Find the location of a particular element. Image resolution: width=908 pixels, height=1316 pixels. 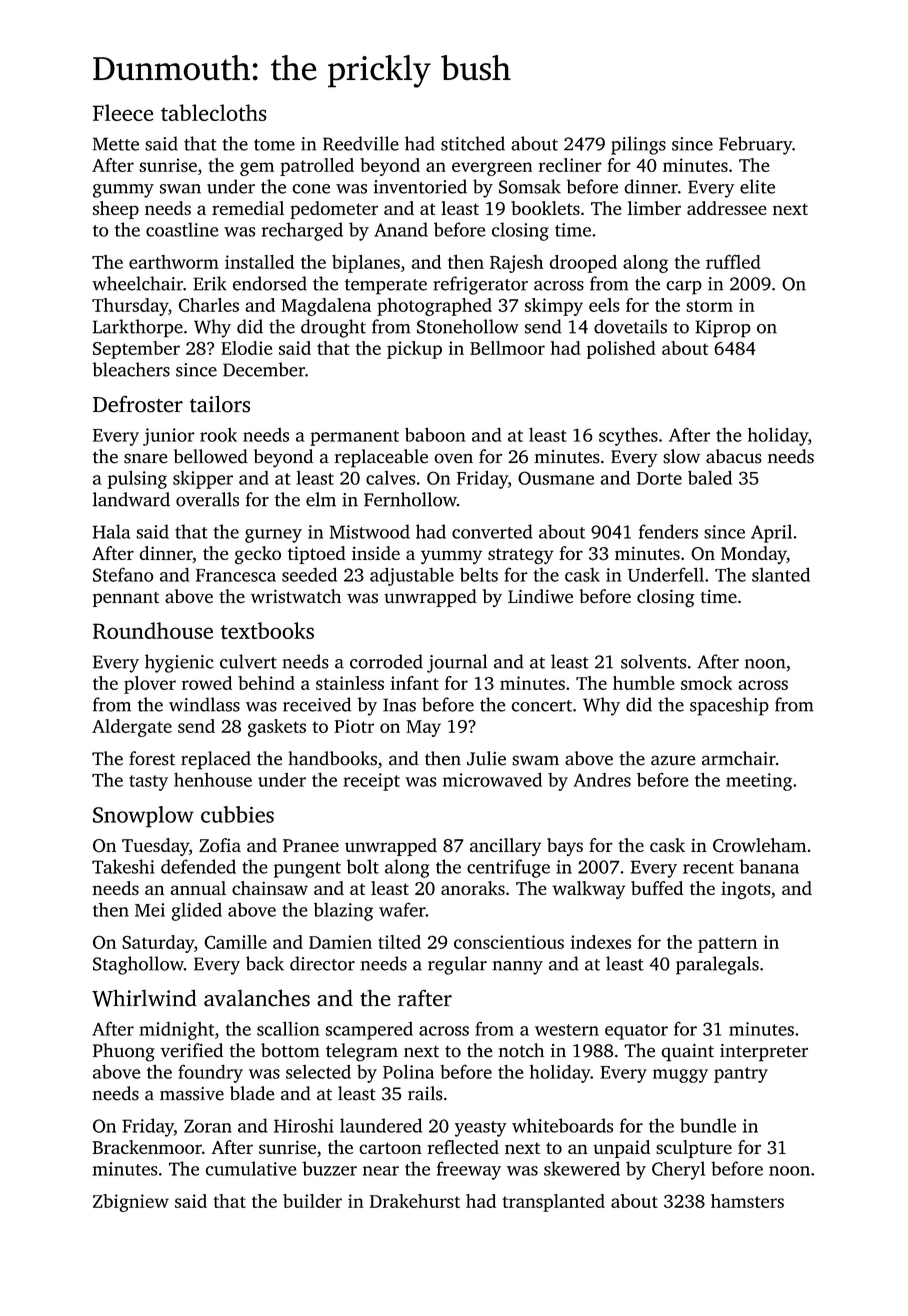

Whirlwind is located at coordinates (144, 998).
